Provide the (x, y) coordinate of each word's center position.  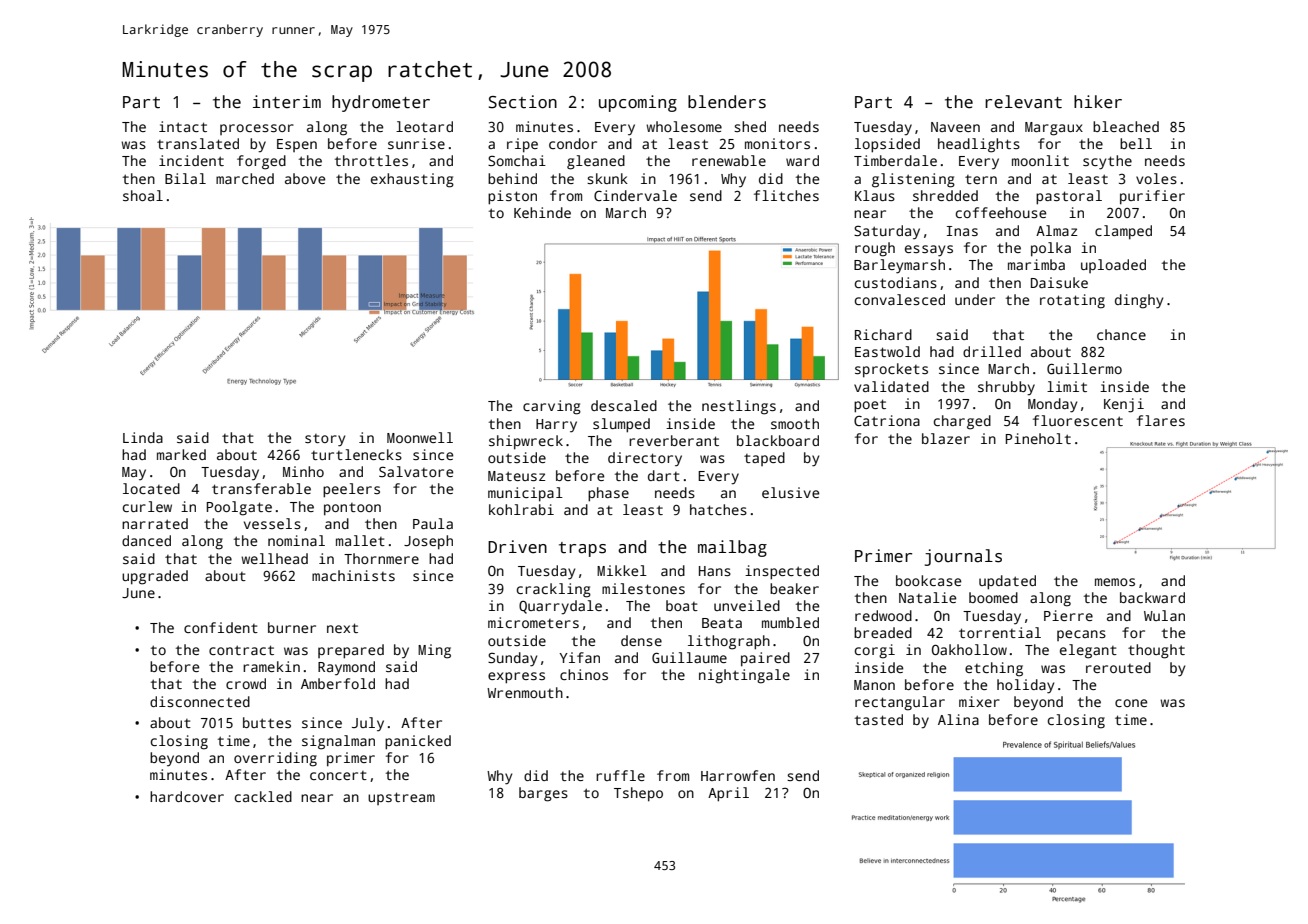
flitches (786, 195)
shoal (143, 195)
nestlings (739, 407)
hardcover (187, 796)
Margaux (1054, 129)
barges (543, 794)
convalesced (900, 299)
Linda (143, 437)
